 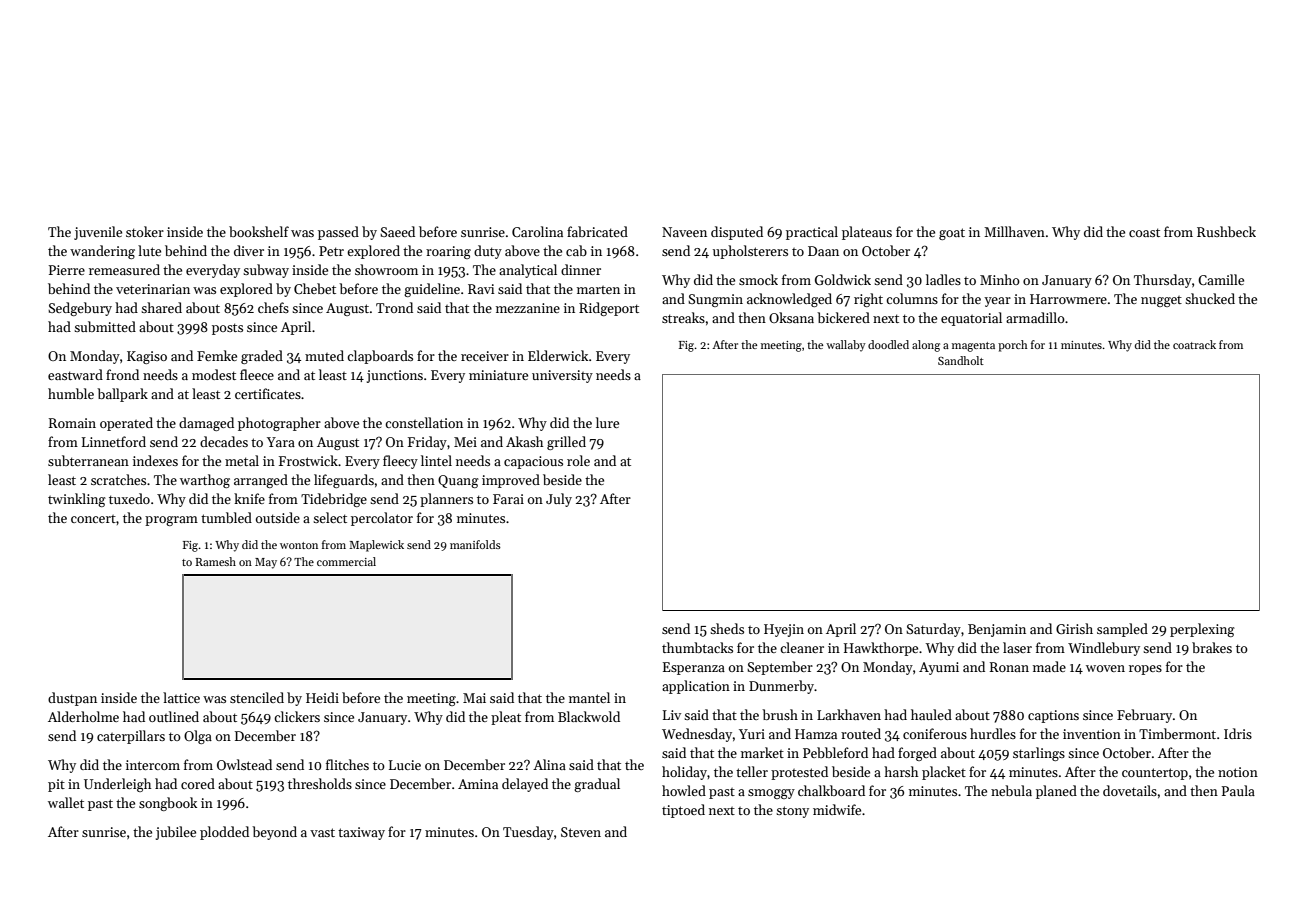 I want to click on Rushbeck, so click(x=1226, y=231).
